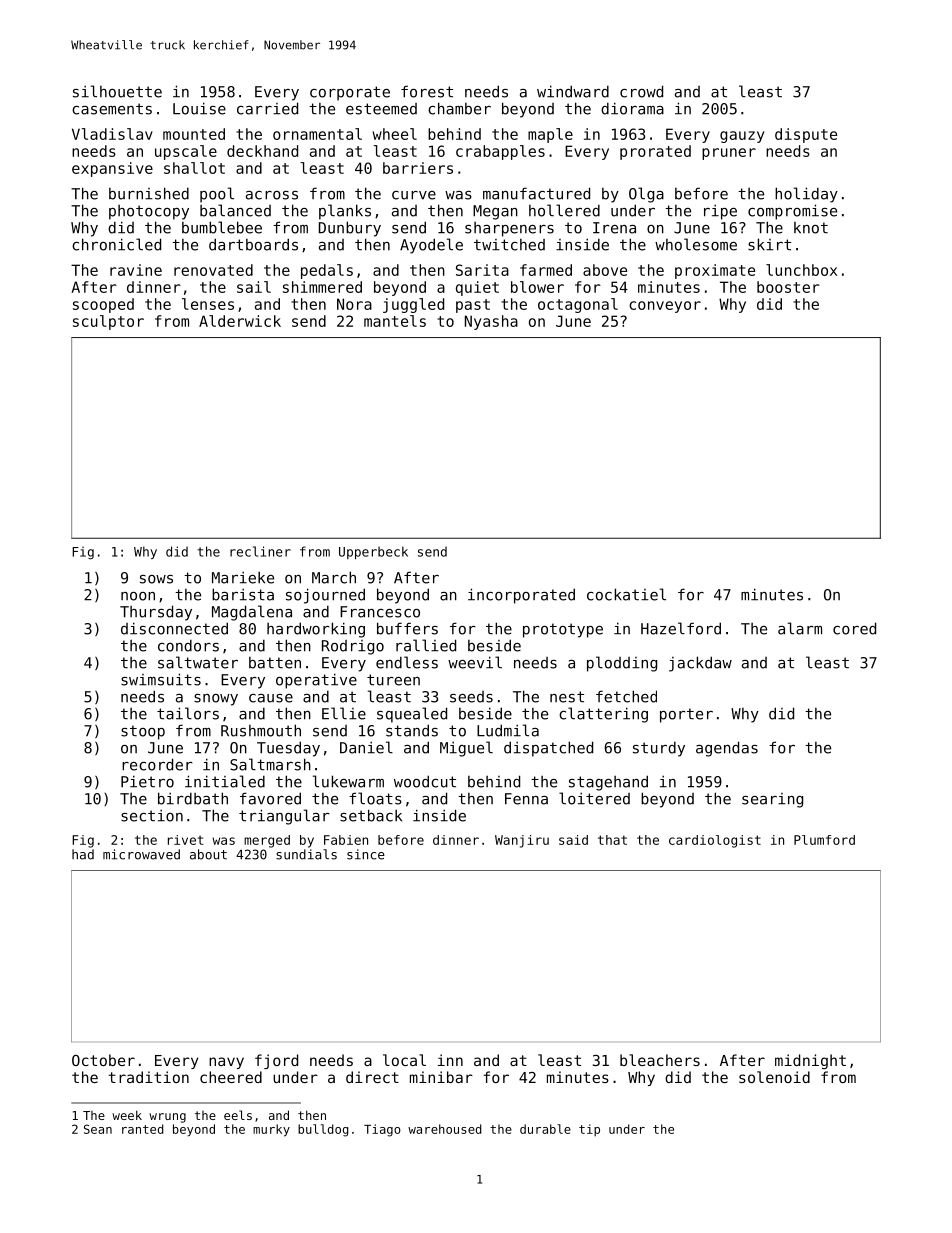 The image size is (952, 1233). I want to click on crowd, so click(641, 91).
